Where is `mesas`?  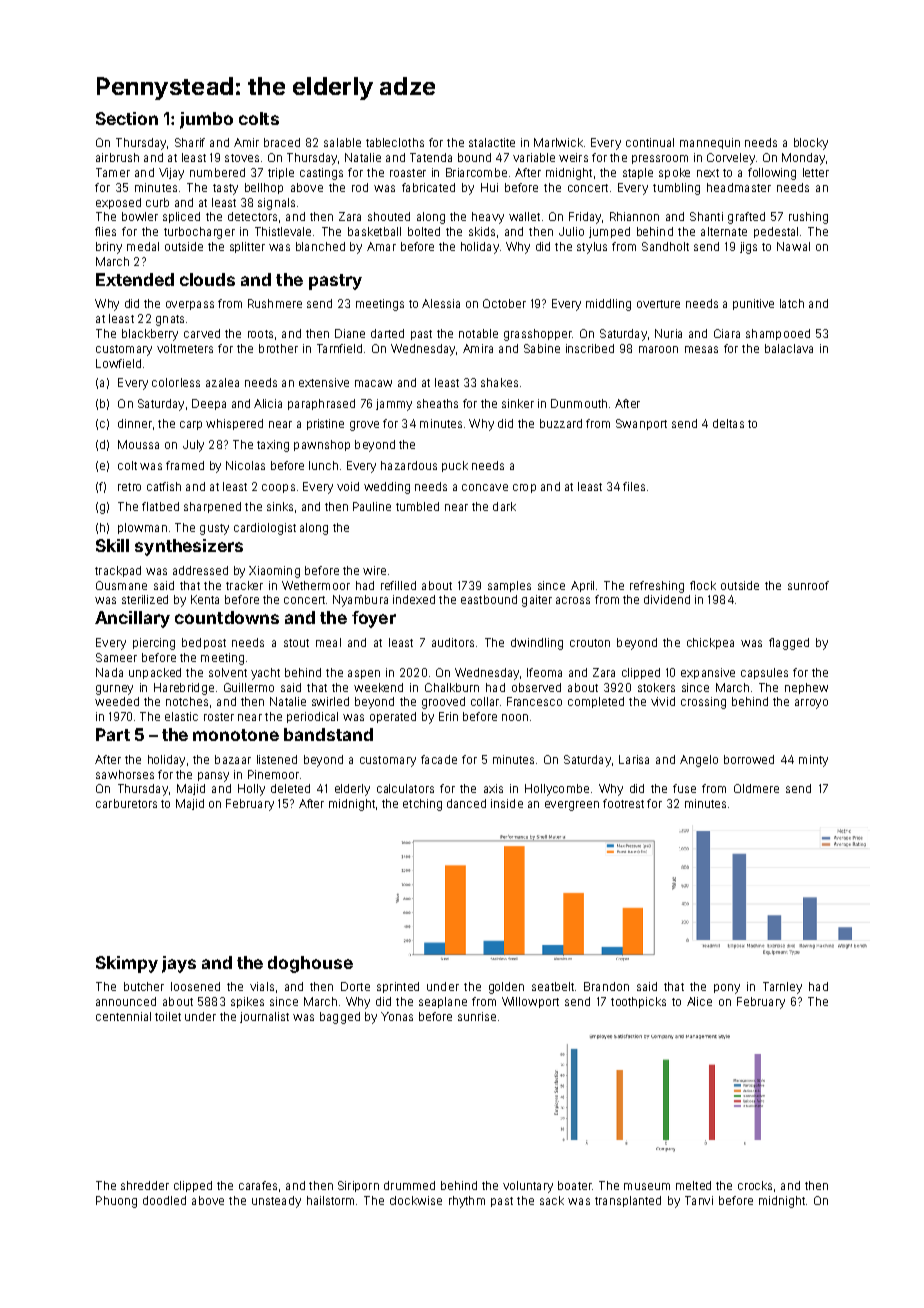
mesas is located at coordinates (701, 349).
